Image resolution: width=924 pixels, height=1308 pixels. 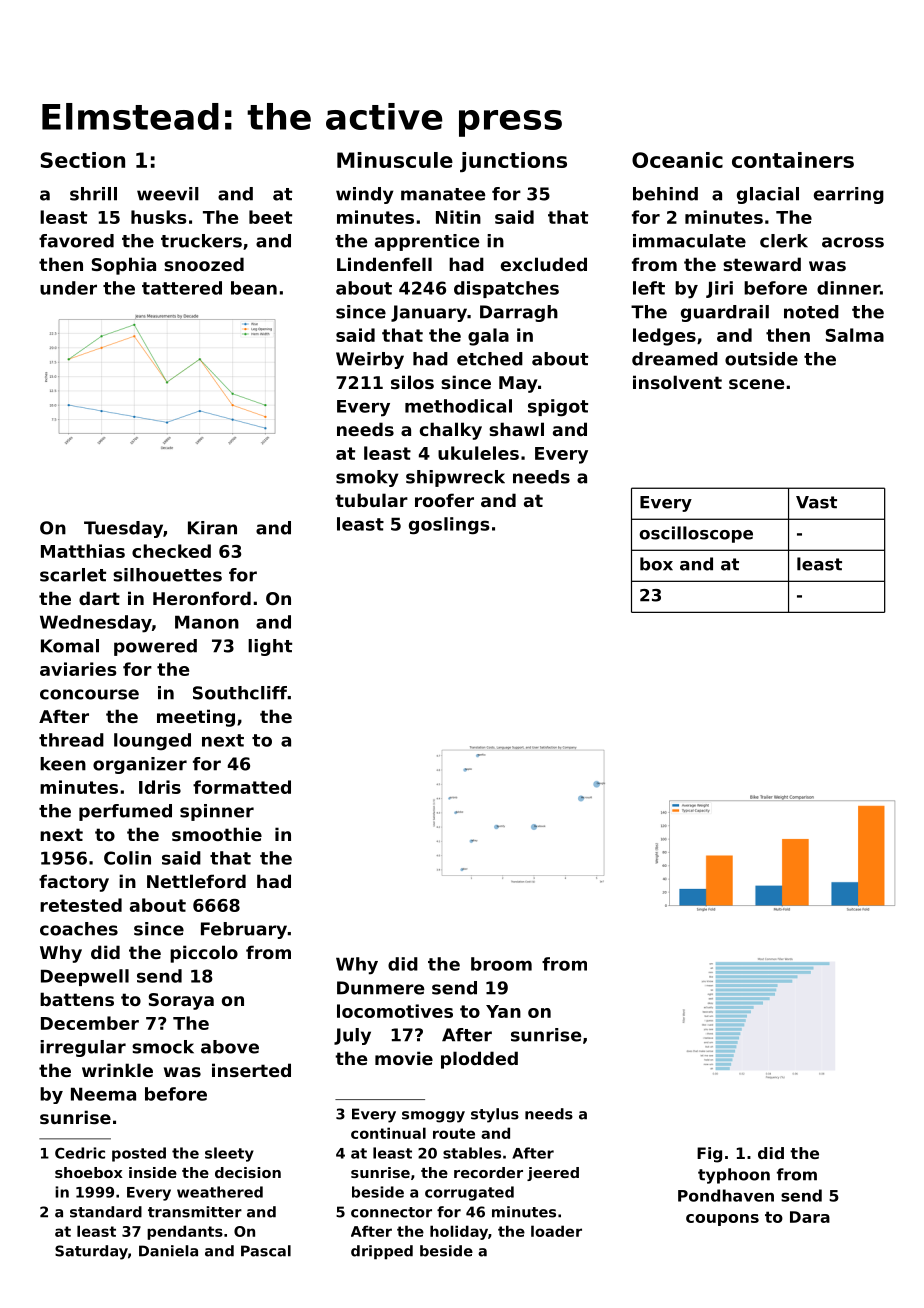 What do you see at coordinates (677, 160) in the page?
I see `Oceanic` at bounding box center [677, 160].
